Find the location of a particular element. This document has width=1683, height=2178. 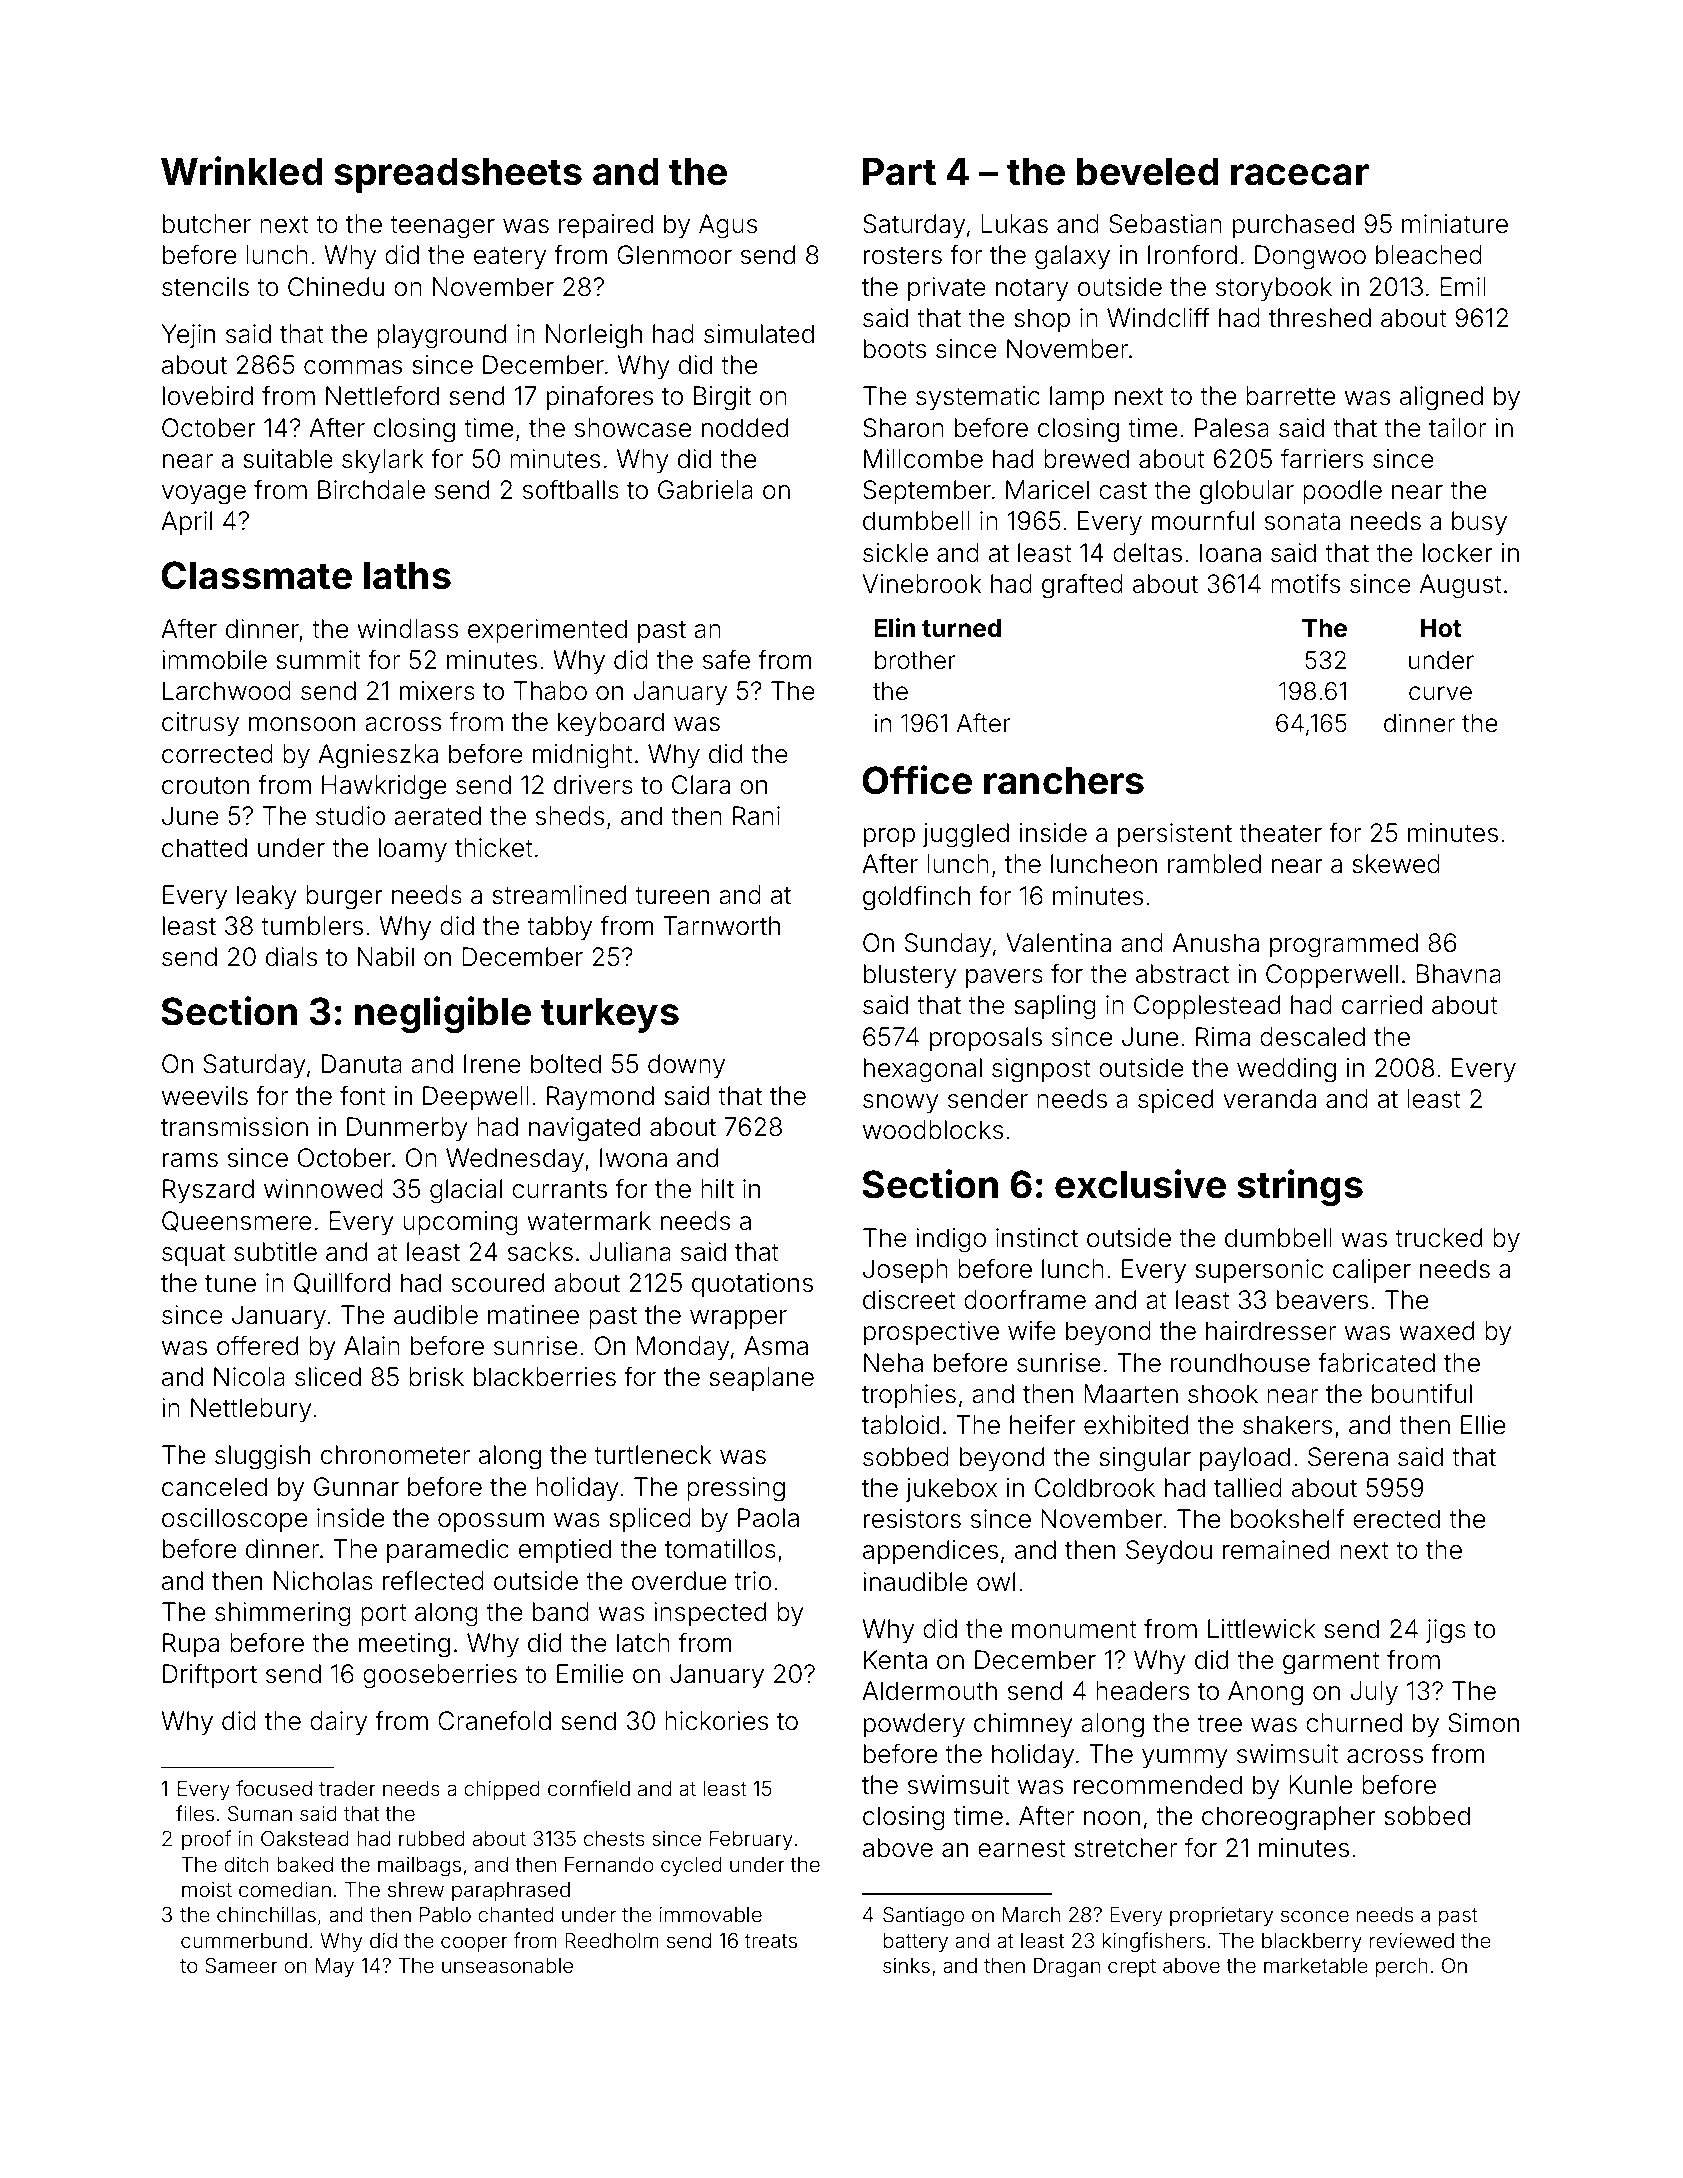

sacks is located at coordinates (540, 1252).
